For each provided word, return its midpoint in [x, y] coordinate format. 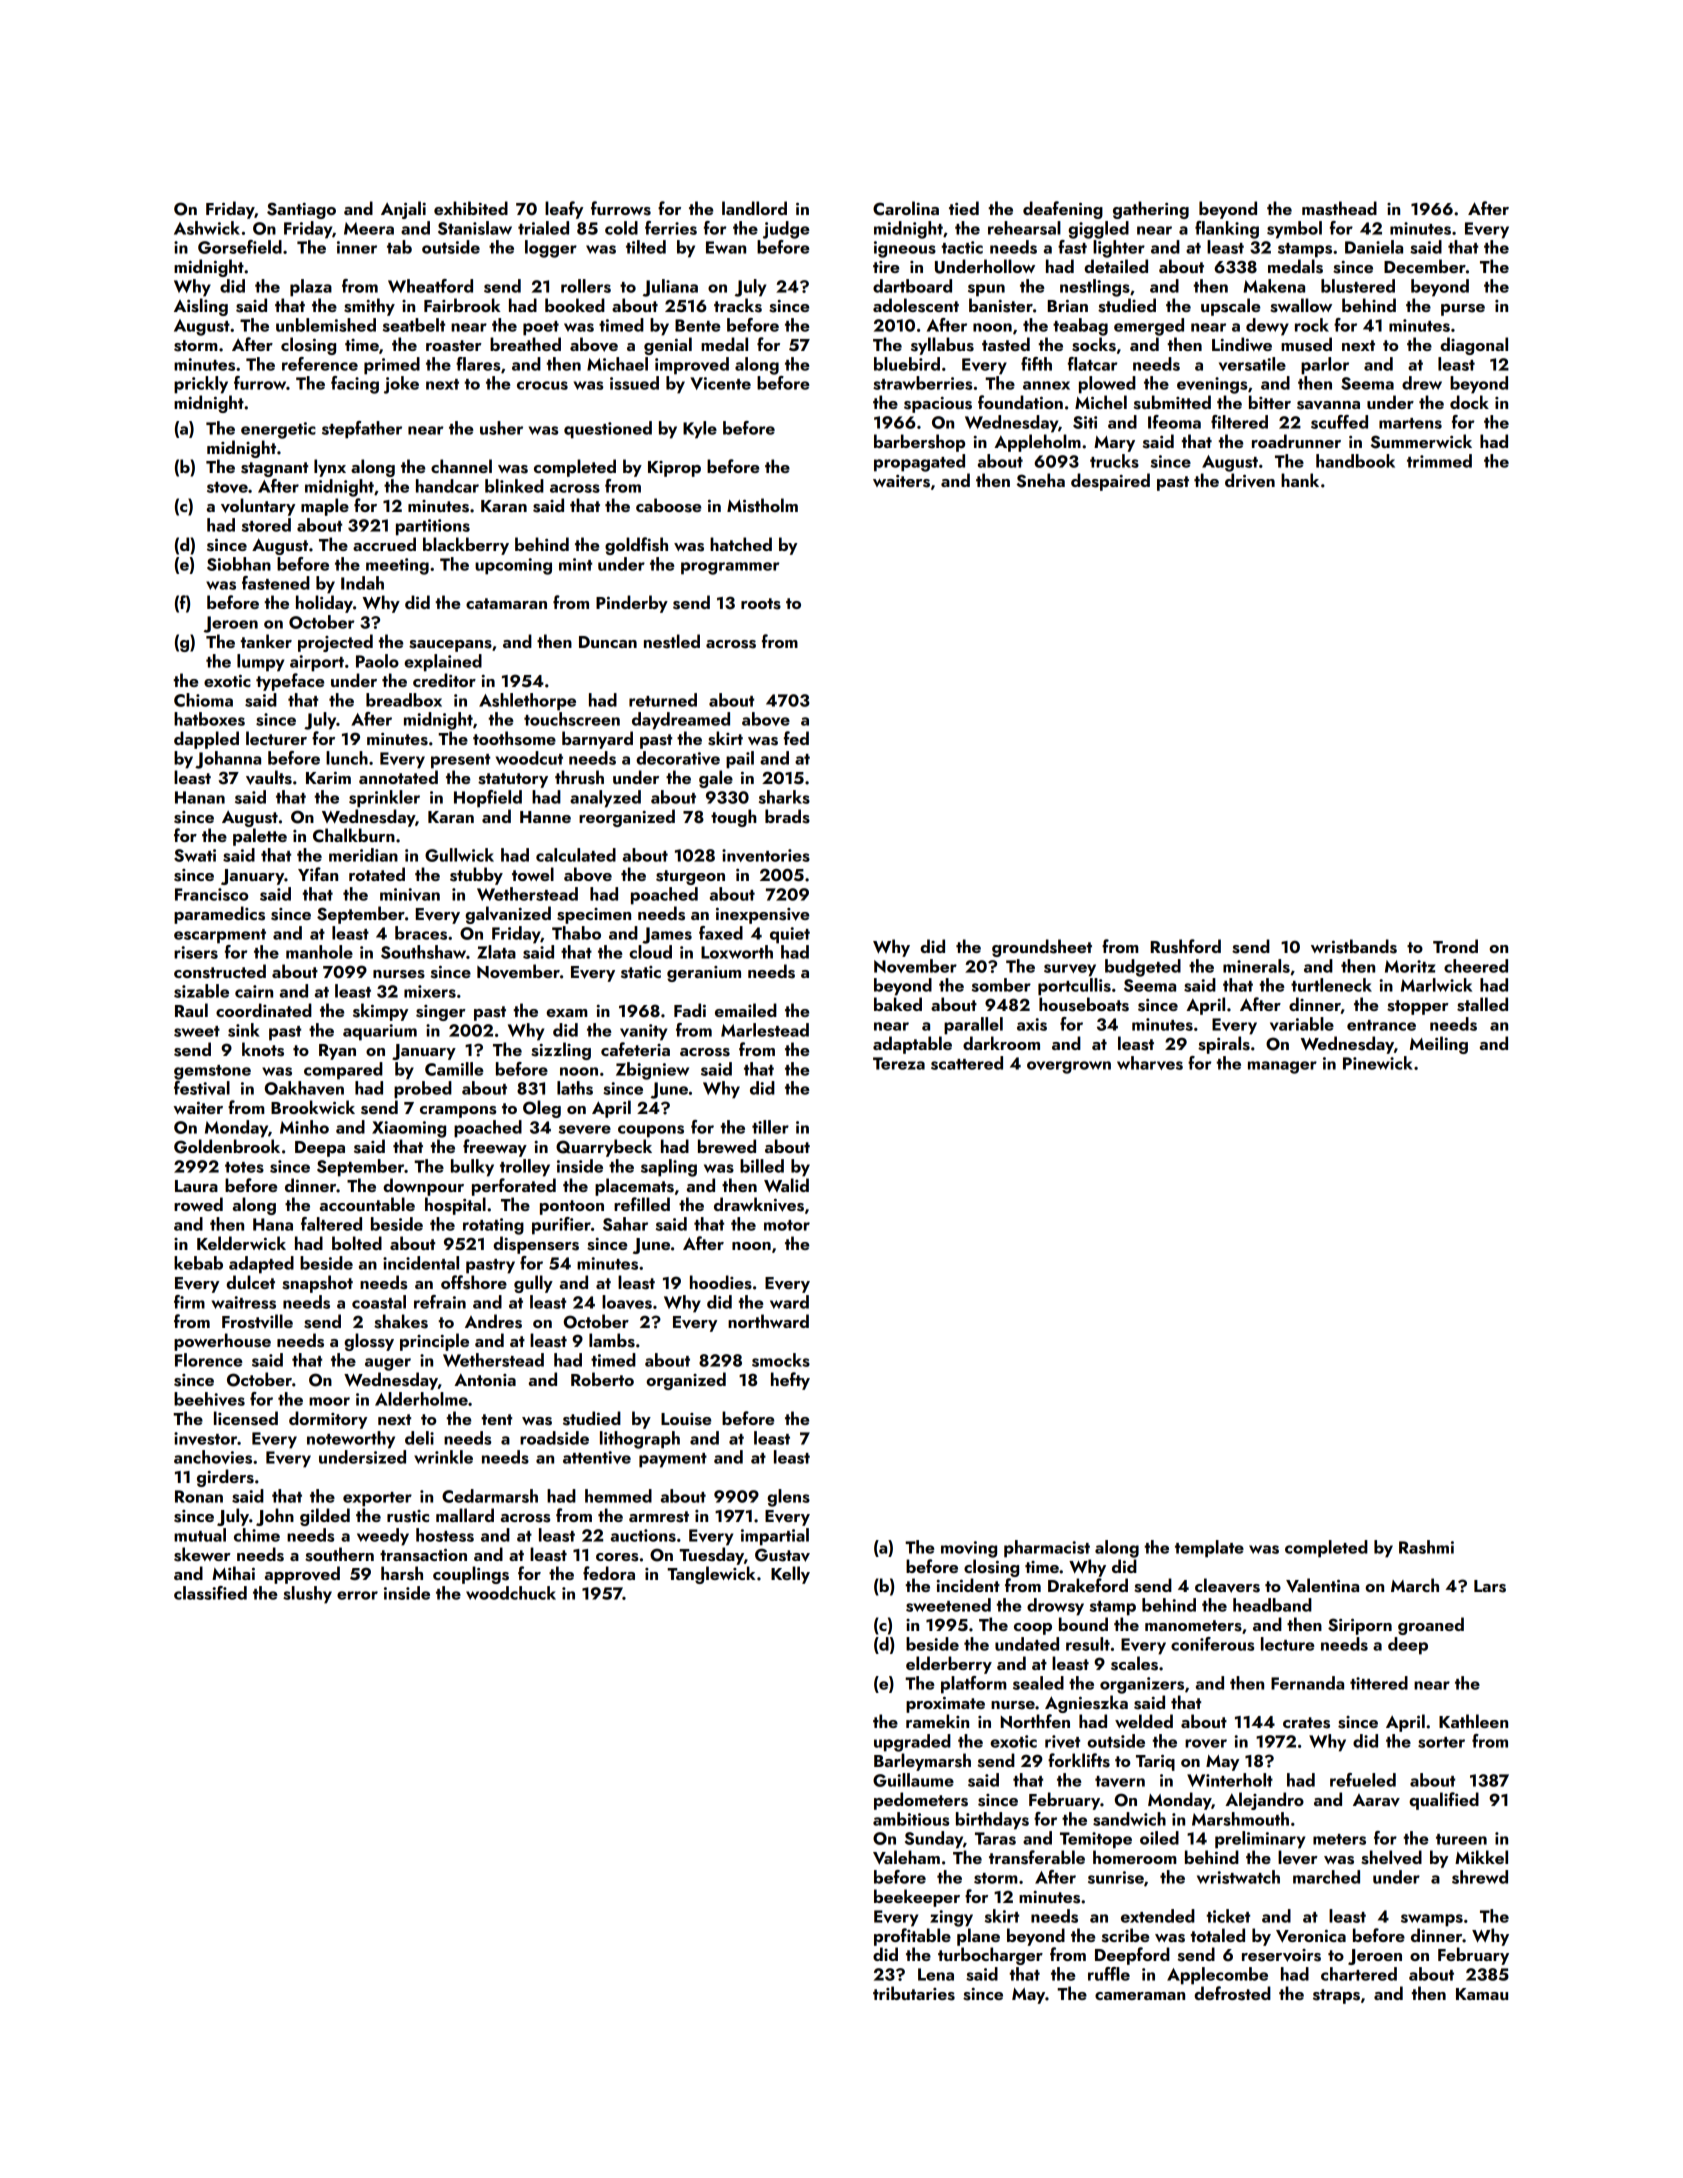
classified [210, 1593]
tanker [266, 641]
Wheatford [430, 286]
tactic [962, 247]
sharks [784, 797]
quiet [790, 935]
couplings [471, 1575]
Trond [1455, 946]
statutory [513, 780]
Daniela [1374, 247]
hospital [455, 1206]
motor [787, 1225]
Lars [1490, 1586]
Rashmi [1426, 1547]
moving [969, 1549]
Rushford [1186, 946]
